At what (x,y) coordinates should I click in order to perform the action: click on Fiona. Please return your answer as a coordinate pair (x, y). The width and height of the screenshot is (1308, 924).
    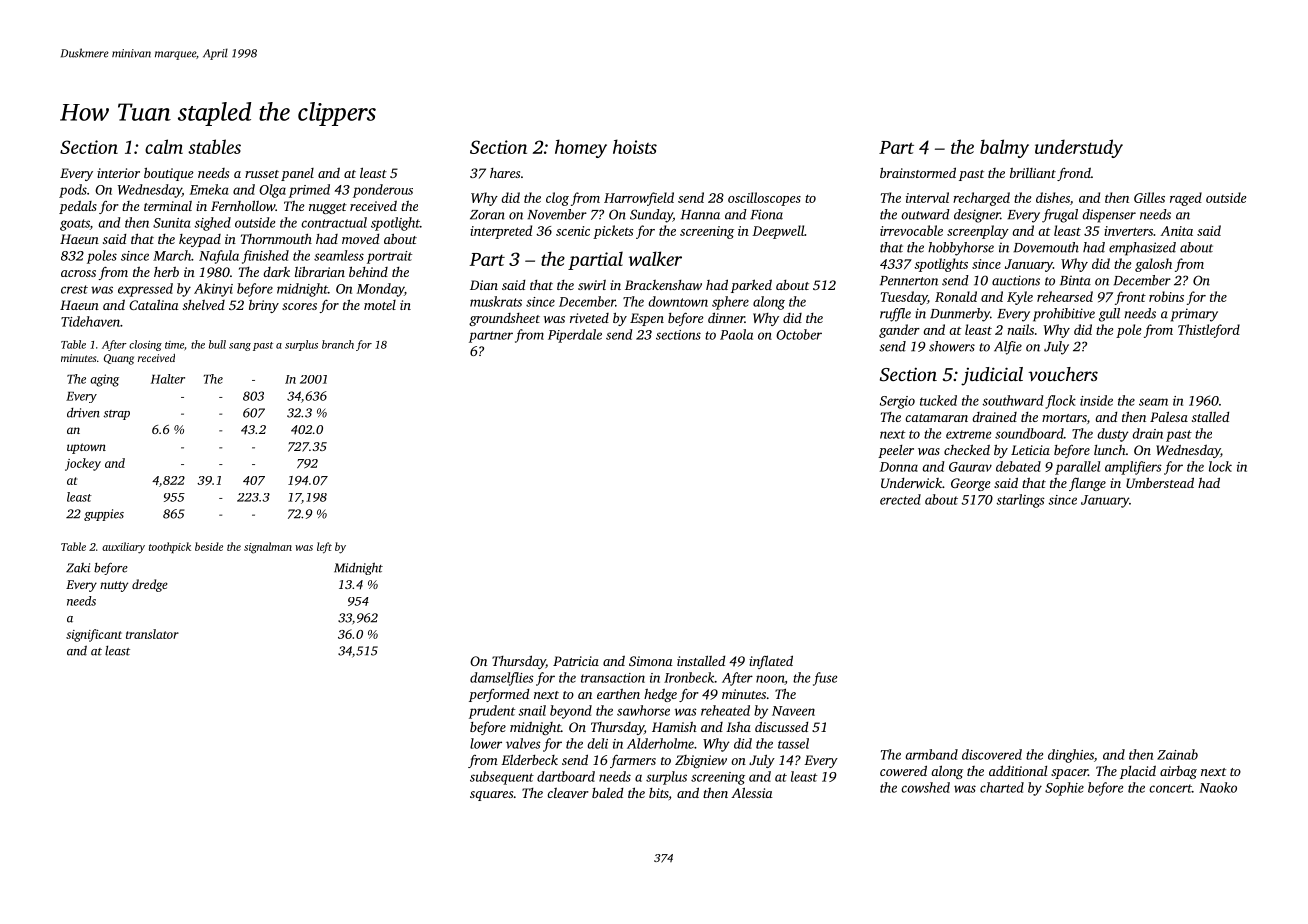
    Looking at the image, I should click on (766, 214).
